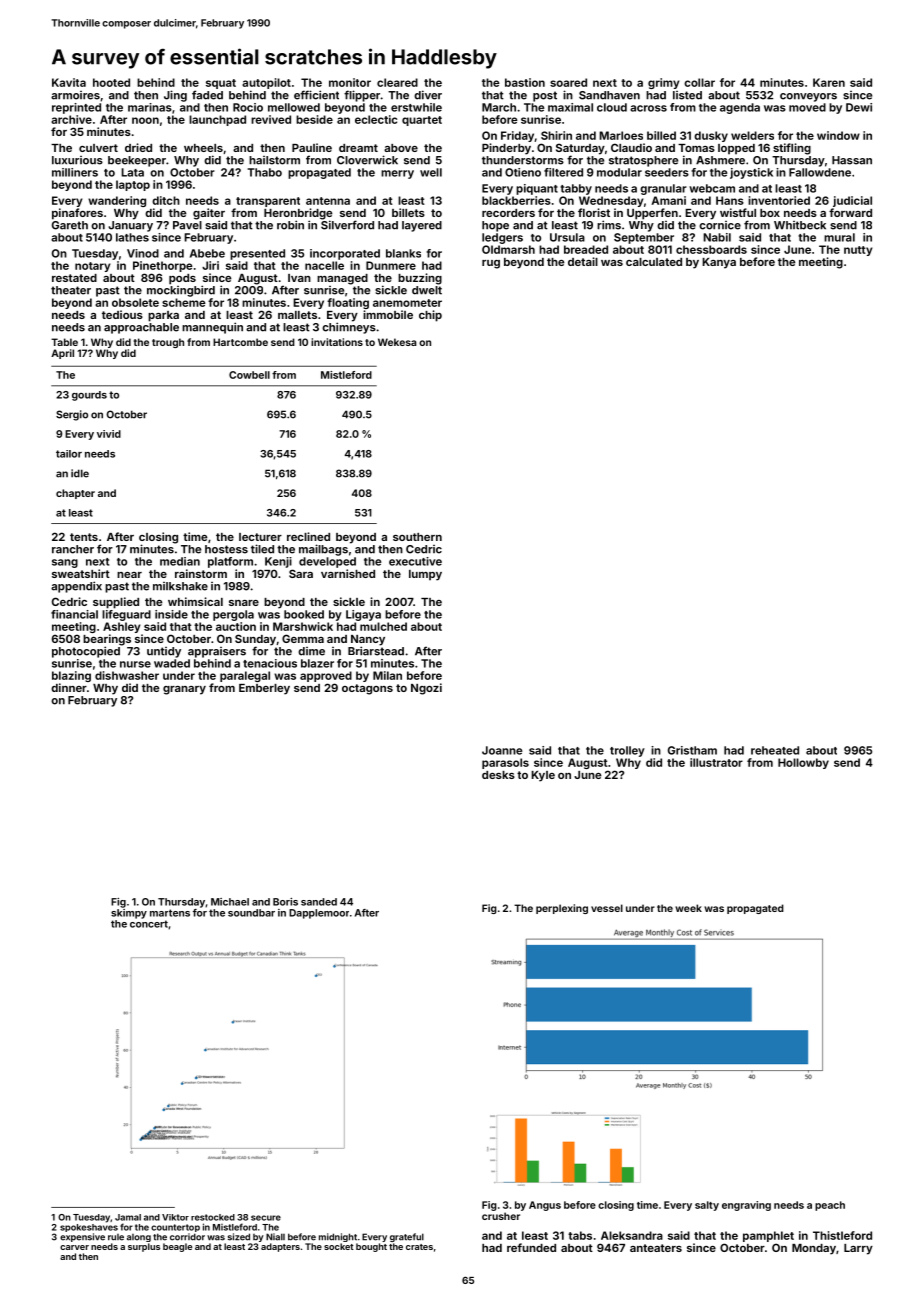 The height and width of the image is (1308, 924). What do you see at coordinates (664, 83) in the image?
I see `grimy` at bounding box center [664, 83].
